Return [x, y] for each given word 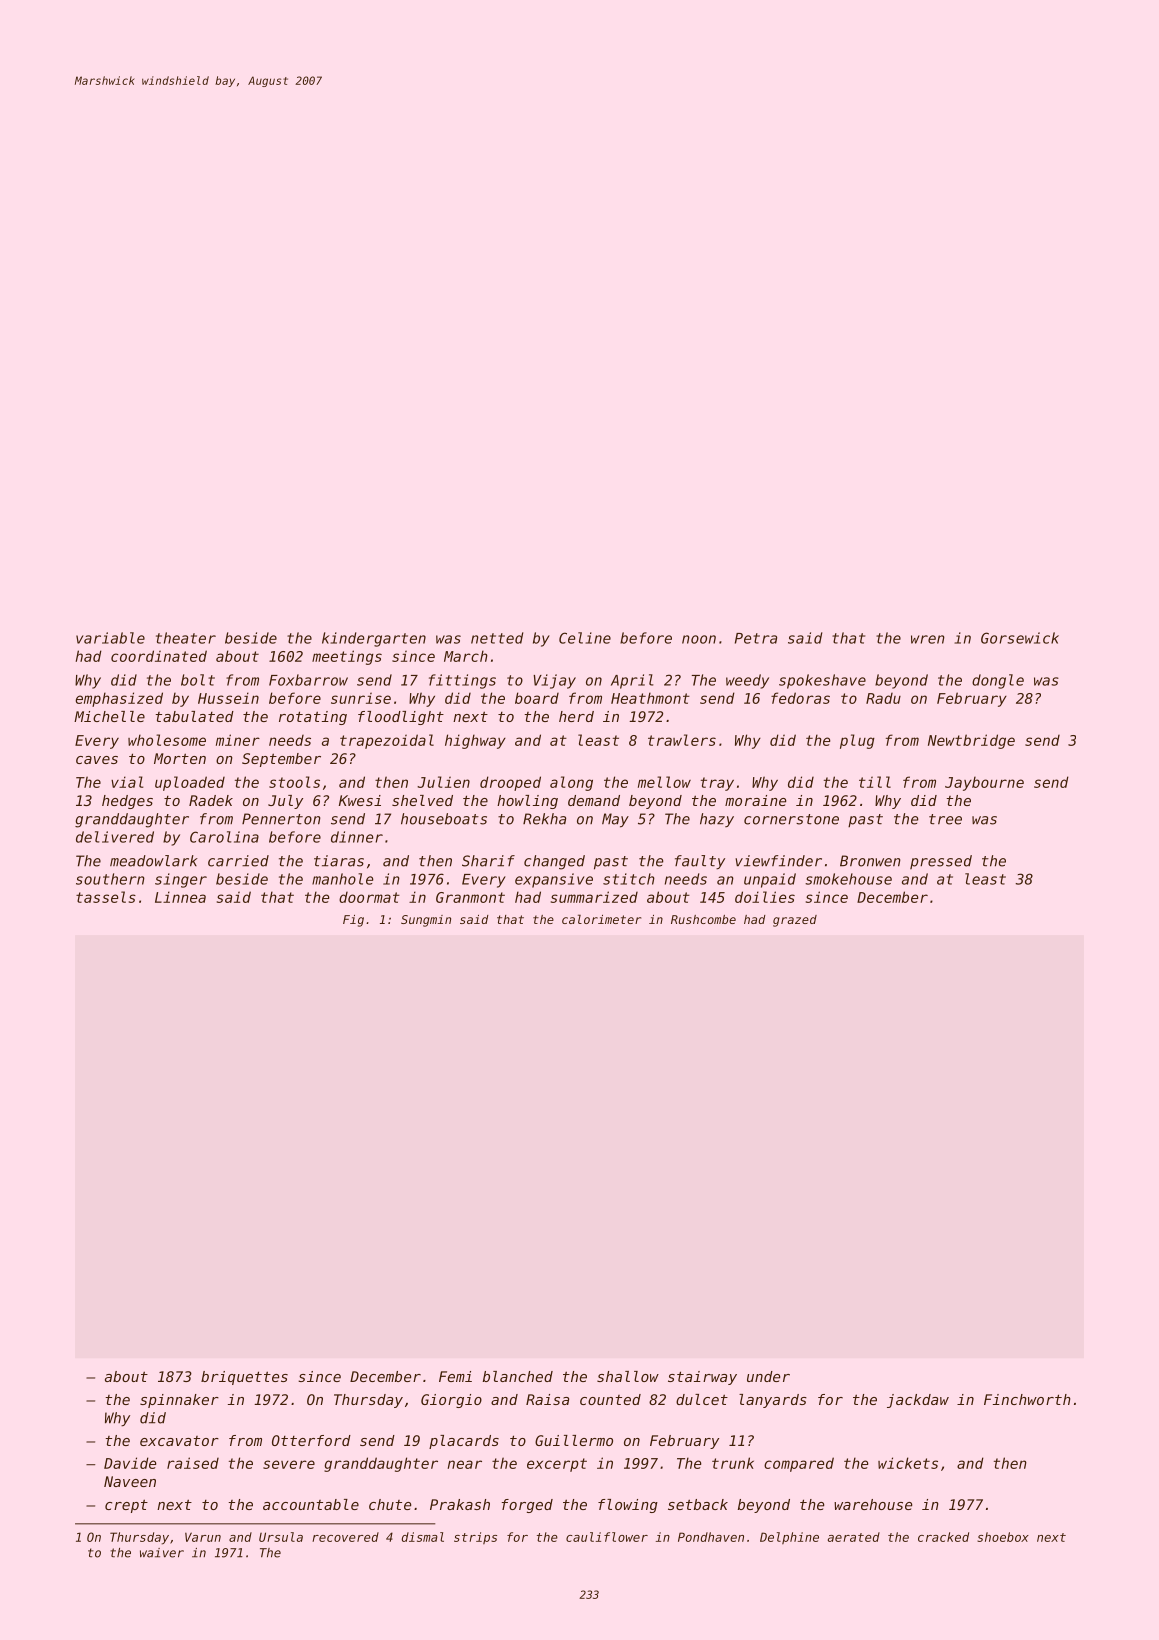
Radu [883, 698]
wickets [908, 1463]
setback [698, 1504]
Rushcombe [703, 919]
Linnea [180, 897]
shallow [628, 1376]
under [768, 1376]
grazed [795, 921]
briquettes [244, 1378]
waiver [162, 1553]
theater [186, 638]
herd [576, 716]
